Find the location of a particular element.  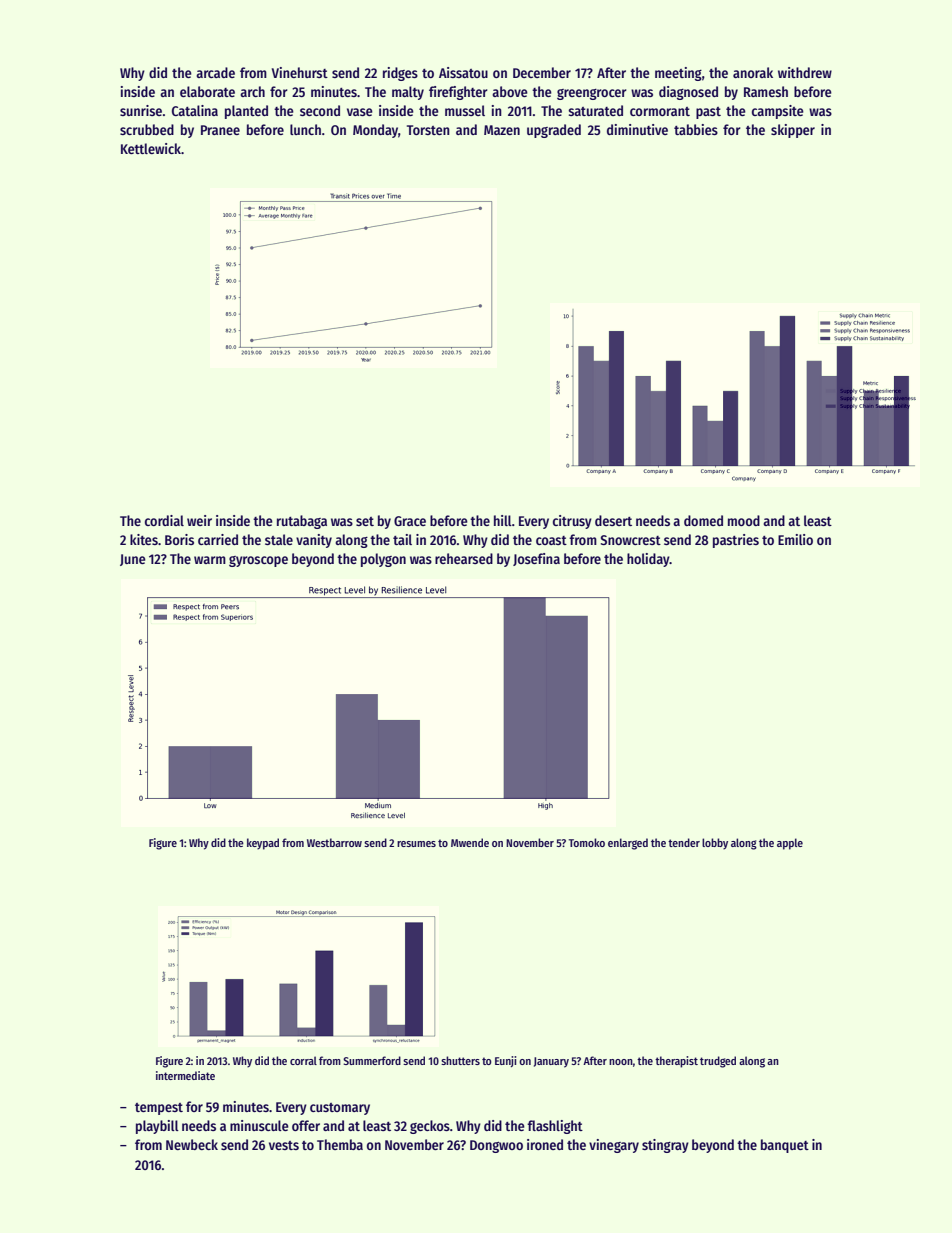

coast is located at coordinates (551, 540).
